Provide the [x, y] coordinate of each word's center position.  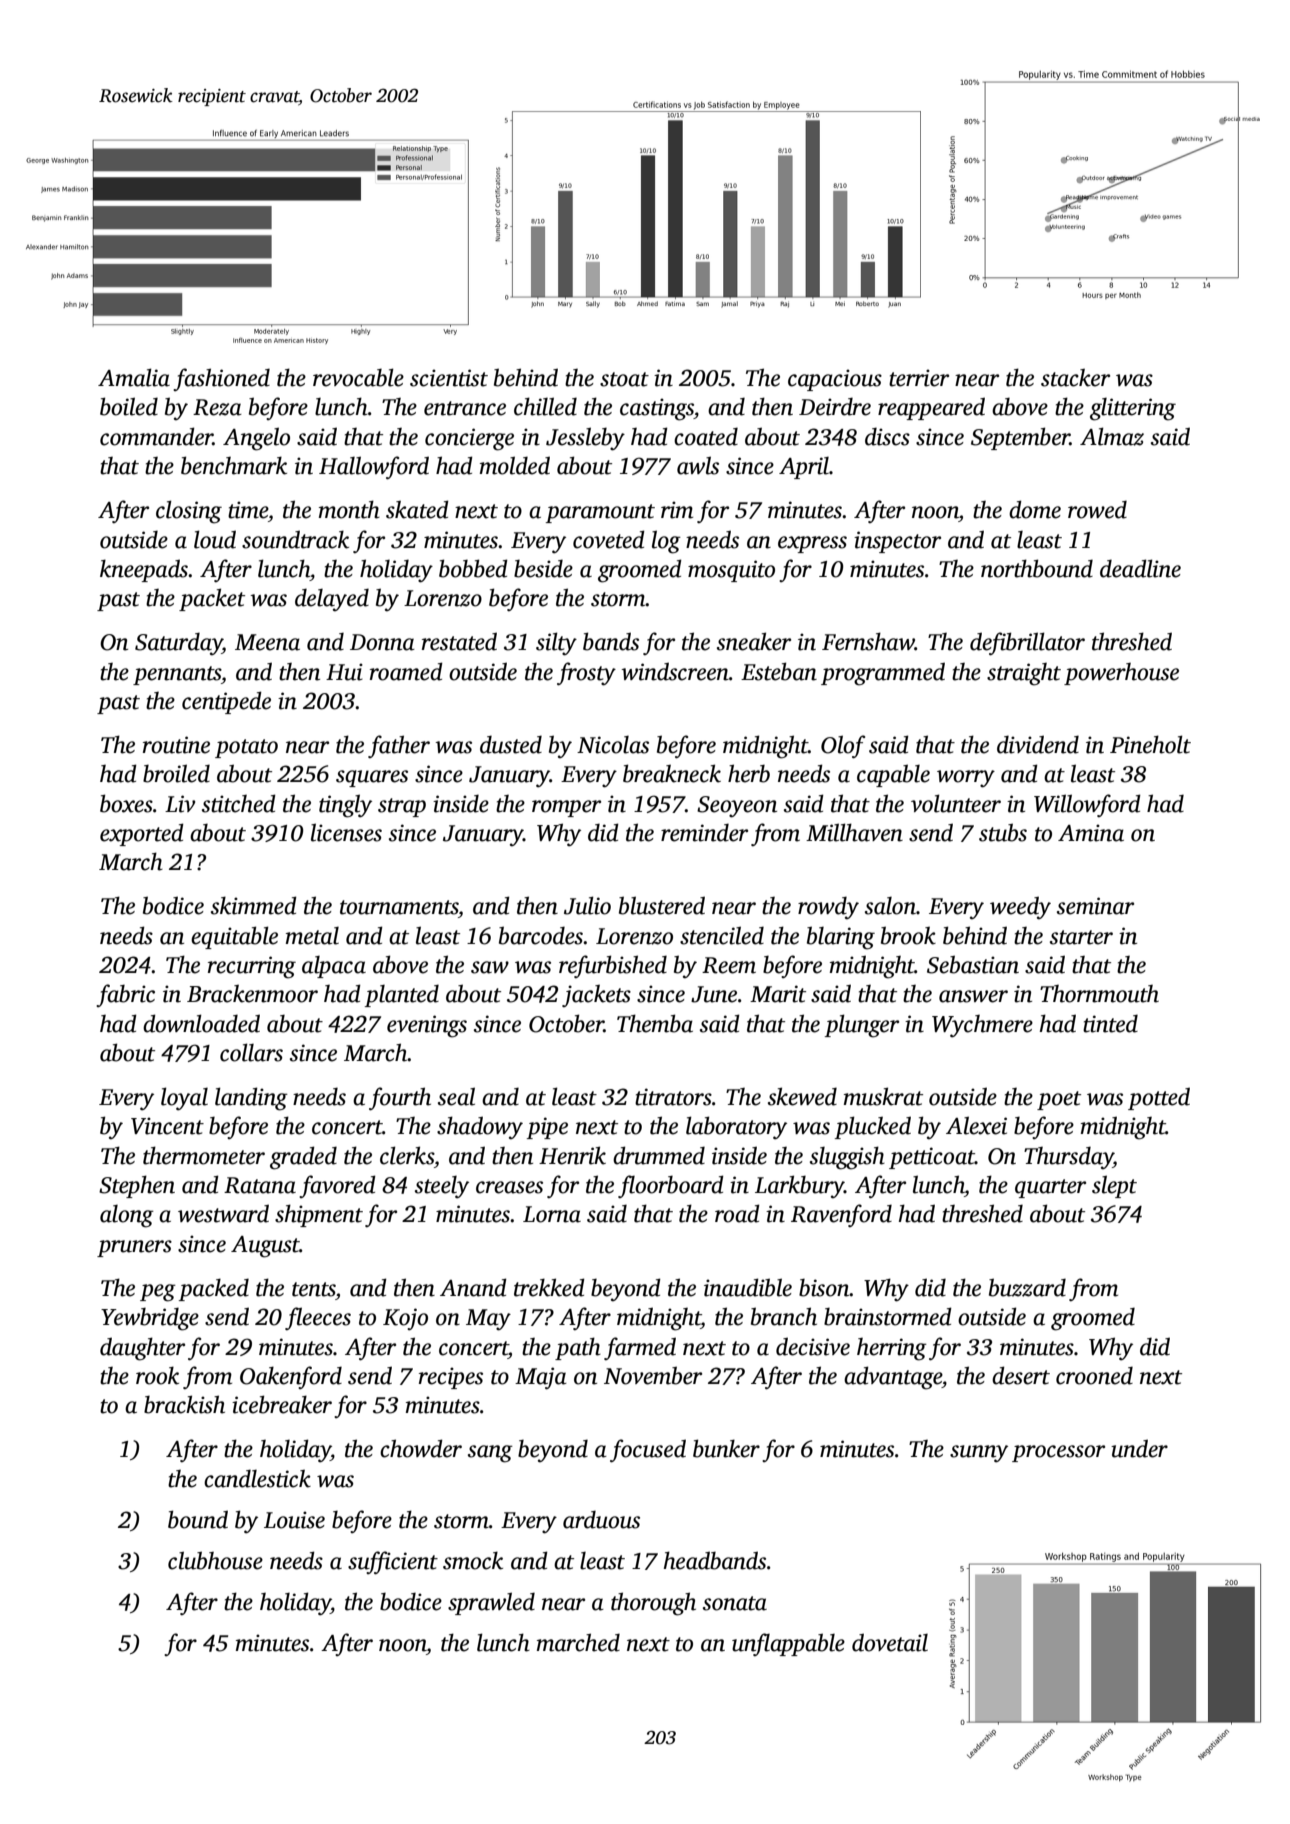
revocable [358, 377]
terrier [919, 378]
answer [973, 996]
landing [251, 1099]
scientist [449, 378]
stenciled [722, 935]
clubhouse [215, 1560]
